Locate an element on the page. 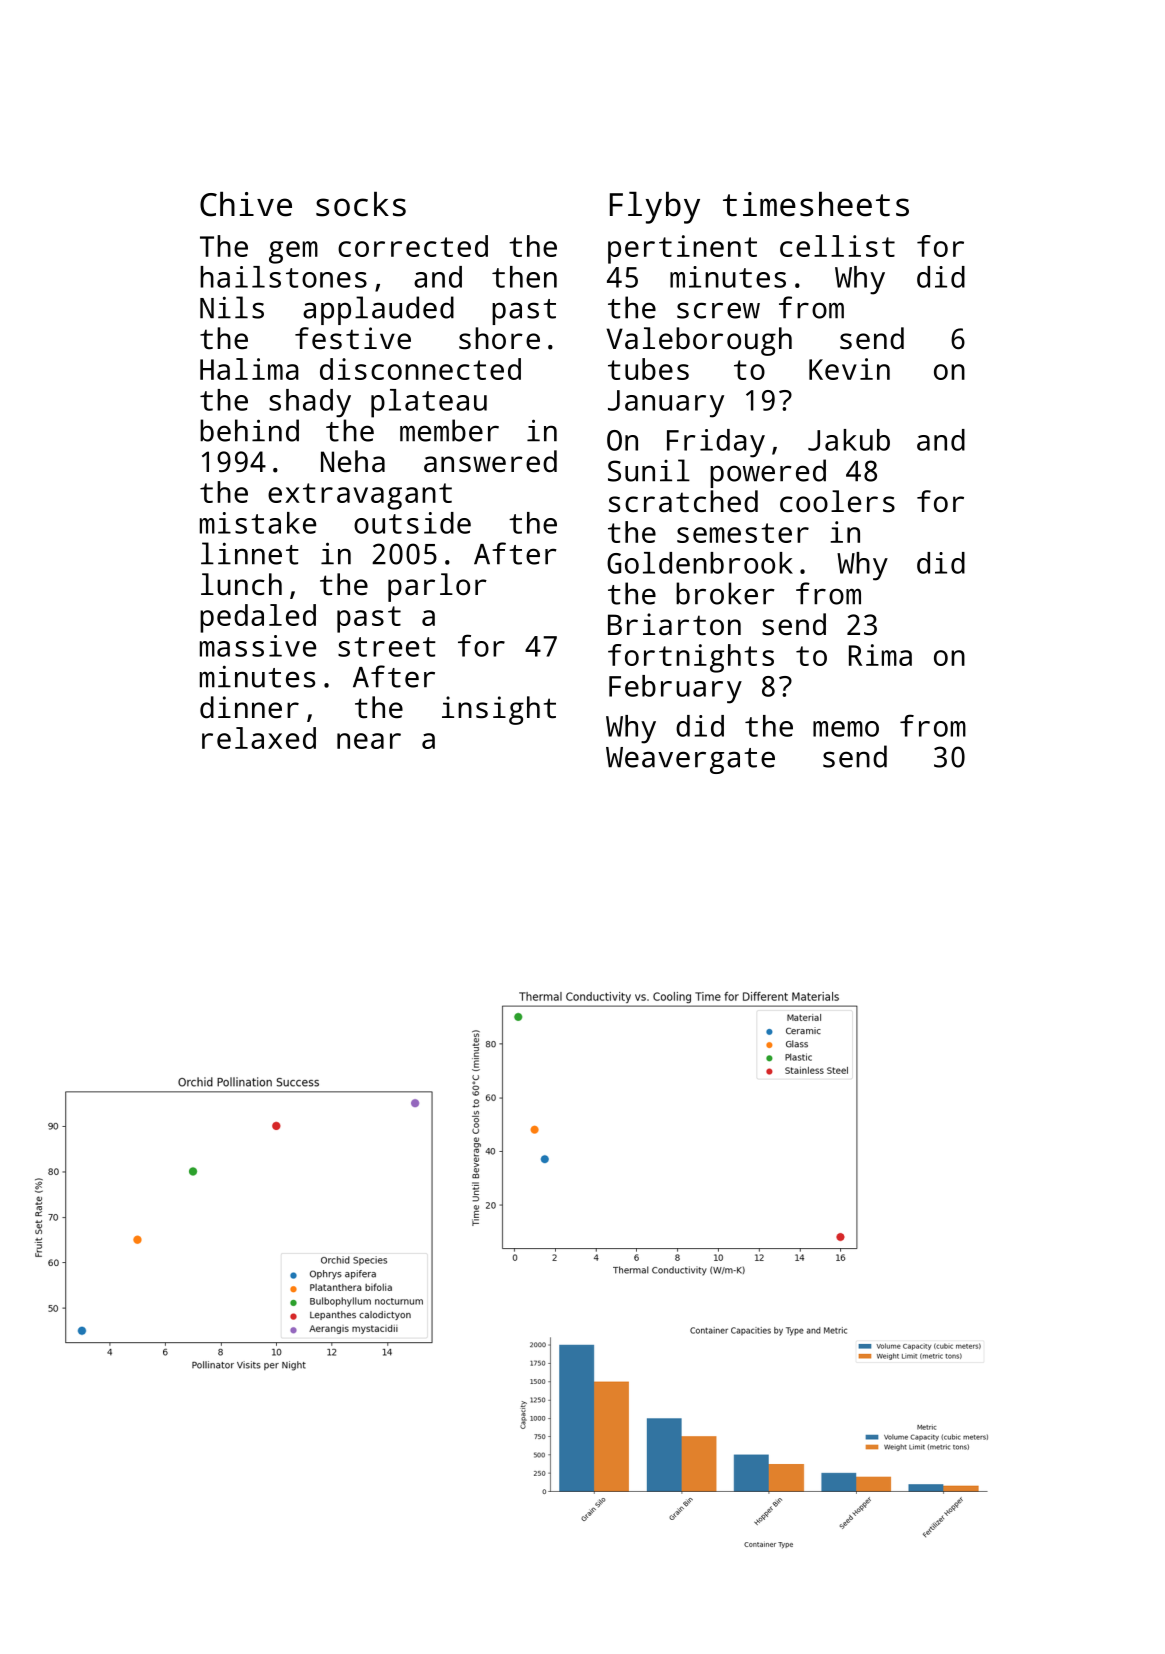 This page has width=1165, height=1654. tubes is located at coordinates (648, 369).
